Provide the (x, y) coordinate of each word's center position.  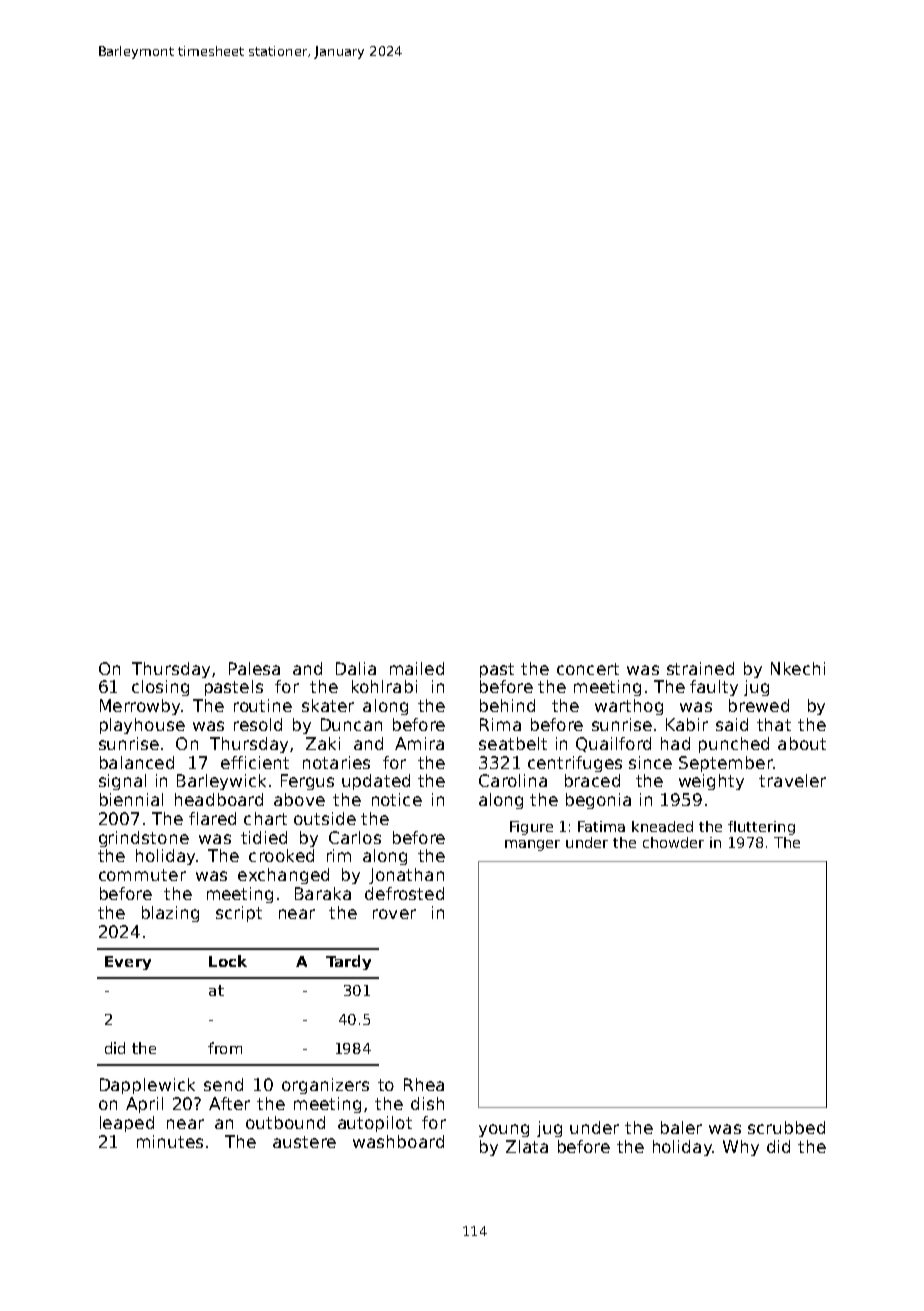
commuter (142, 875)
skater (328, 705)
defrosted (404, 893)
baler (681, 1127)
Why (741, 1148)
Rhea (424, 1084)
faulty (714, 688)
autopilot (375, 1124)
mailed (417, 668)
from (225, 1048)
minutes (170, 1141)
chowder (673, 842)
